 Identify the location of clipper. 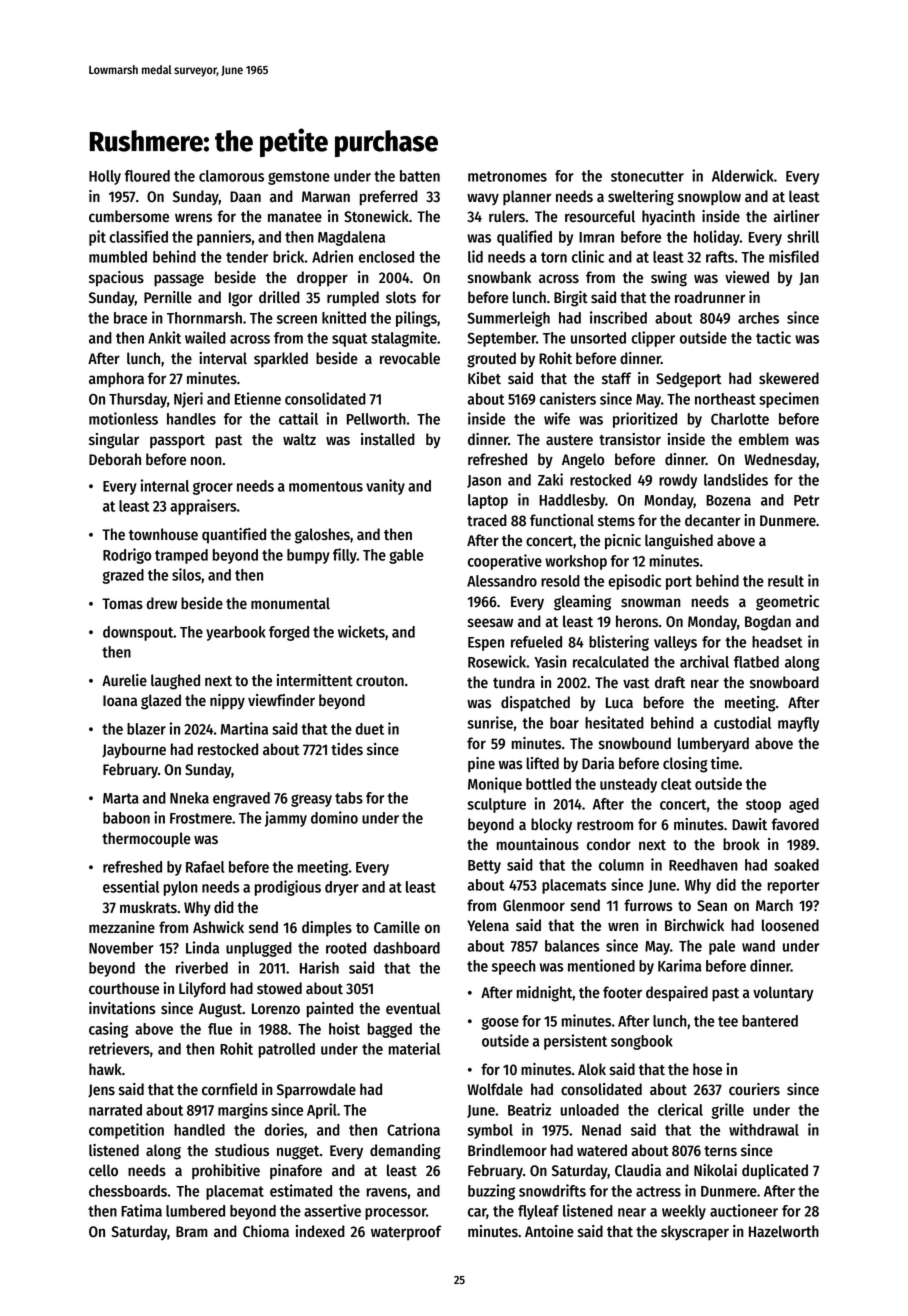
(653, 339).
